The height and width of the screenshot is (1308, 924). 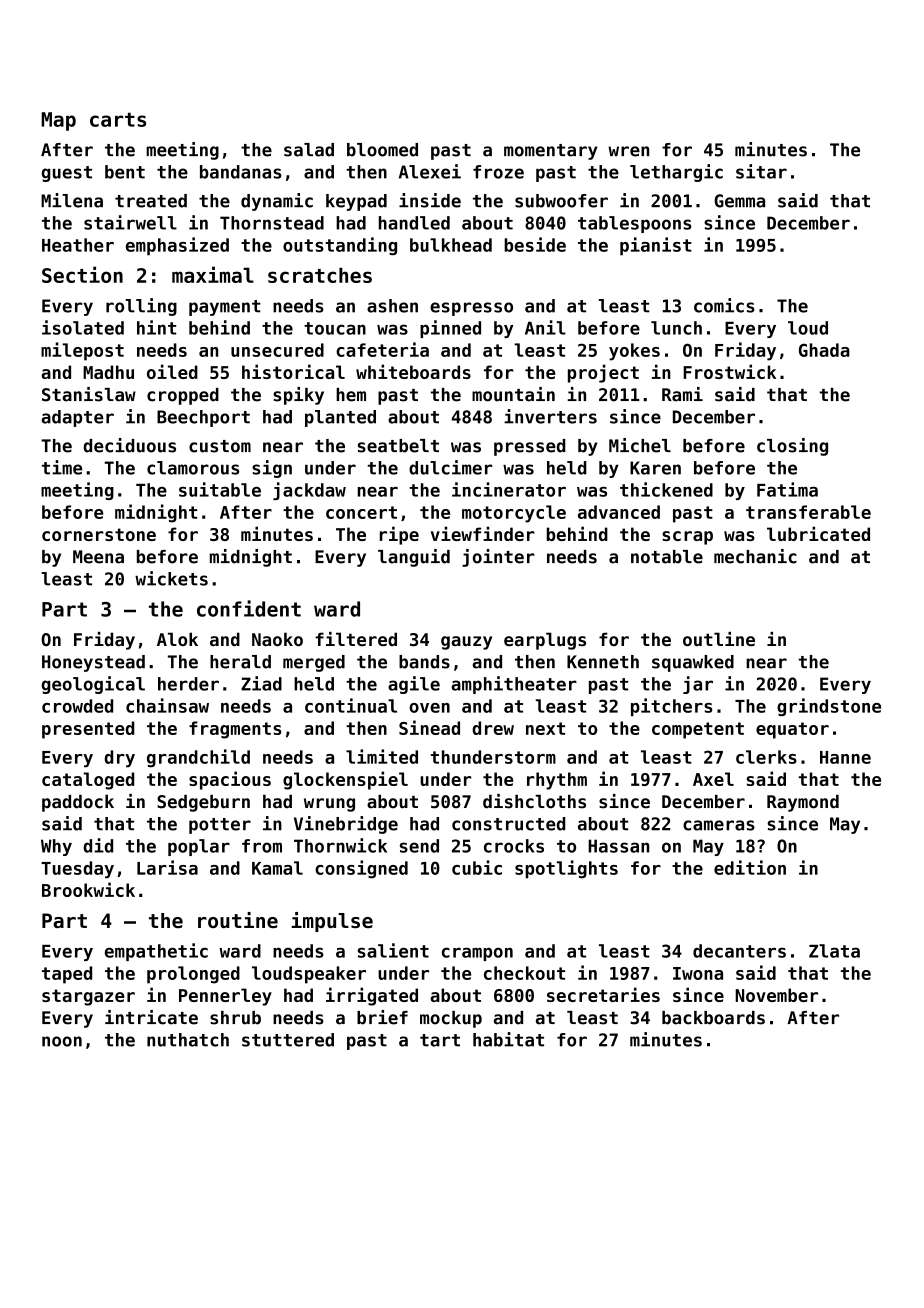 What do you see at coordinates (62, 1041) in the screenshot?
I see `noon` at bounding box center [62, 1041].
